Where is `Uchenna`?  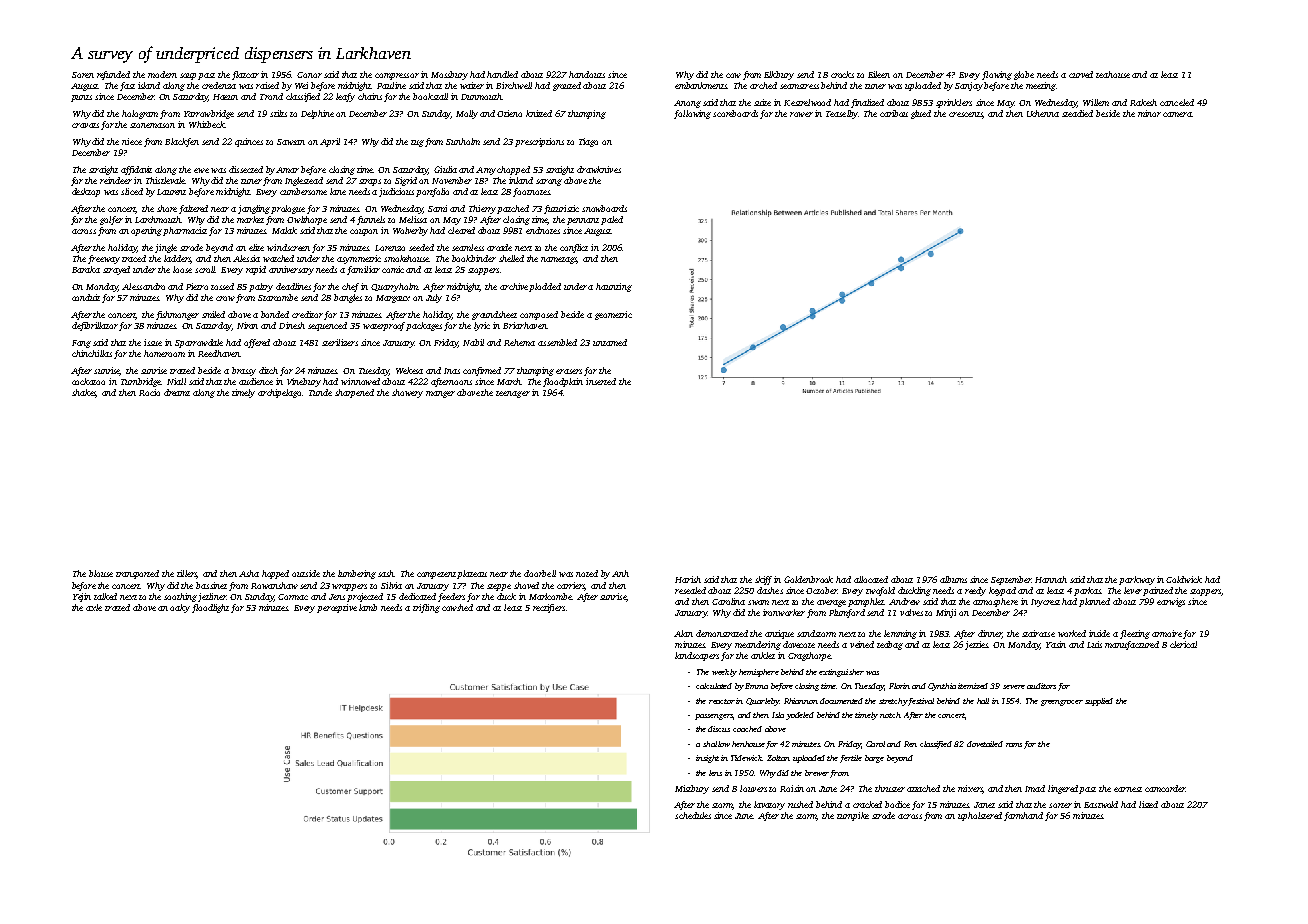 Uchenna is located at coordinates (1043, 113).
